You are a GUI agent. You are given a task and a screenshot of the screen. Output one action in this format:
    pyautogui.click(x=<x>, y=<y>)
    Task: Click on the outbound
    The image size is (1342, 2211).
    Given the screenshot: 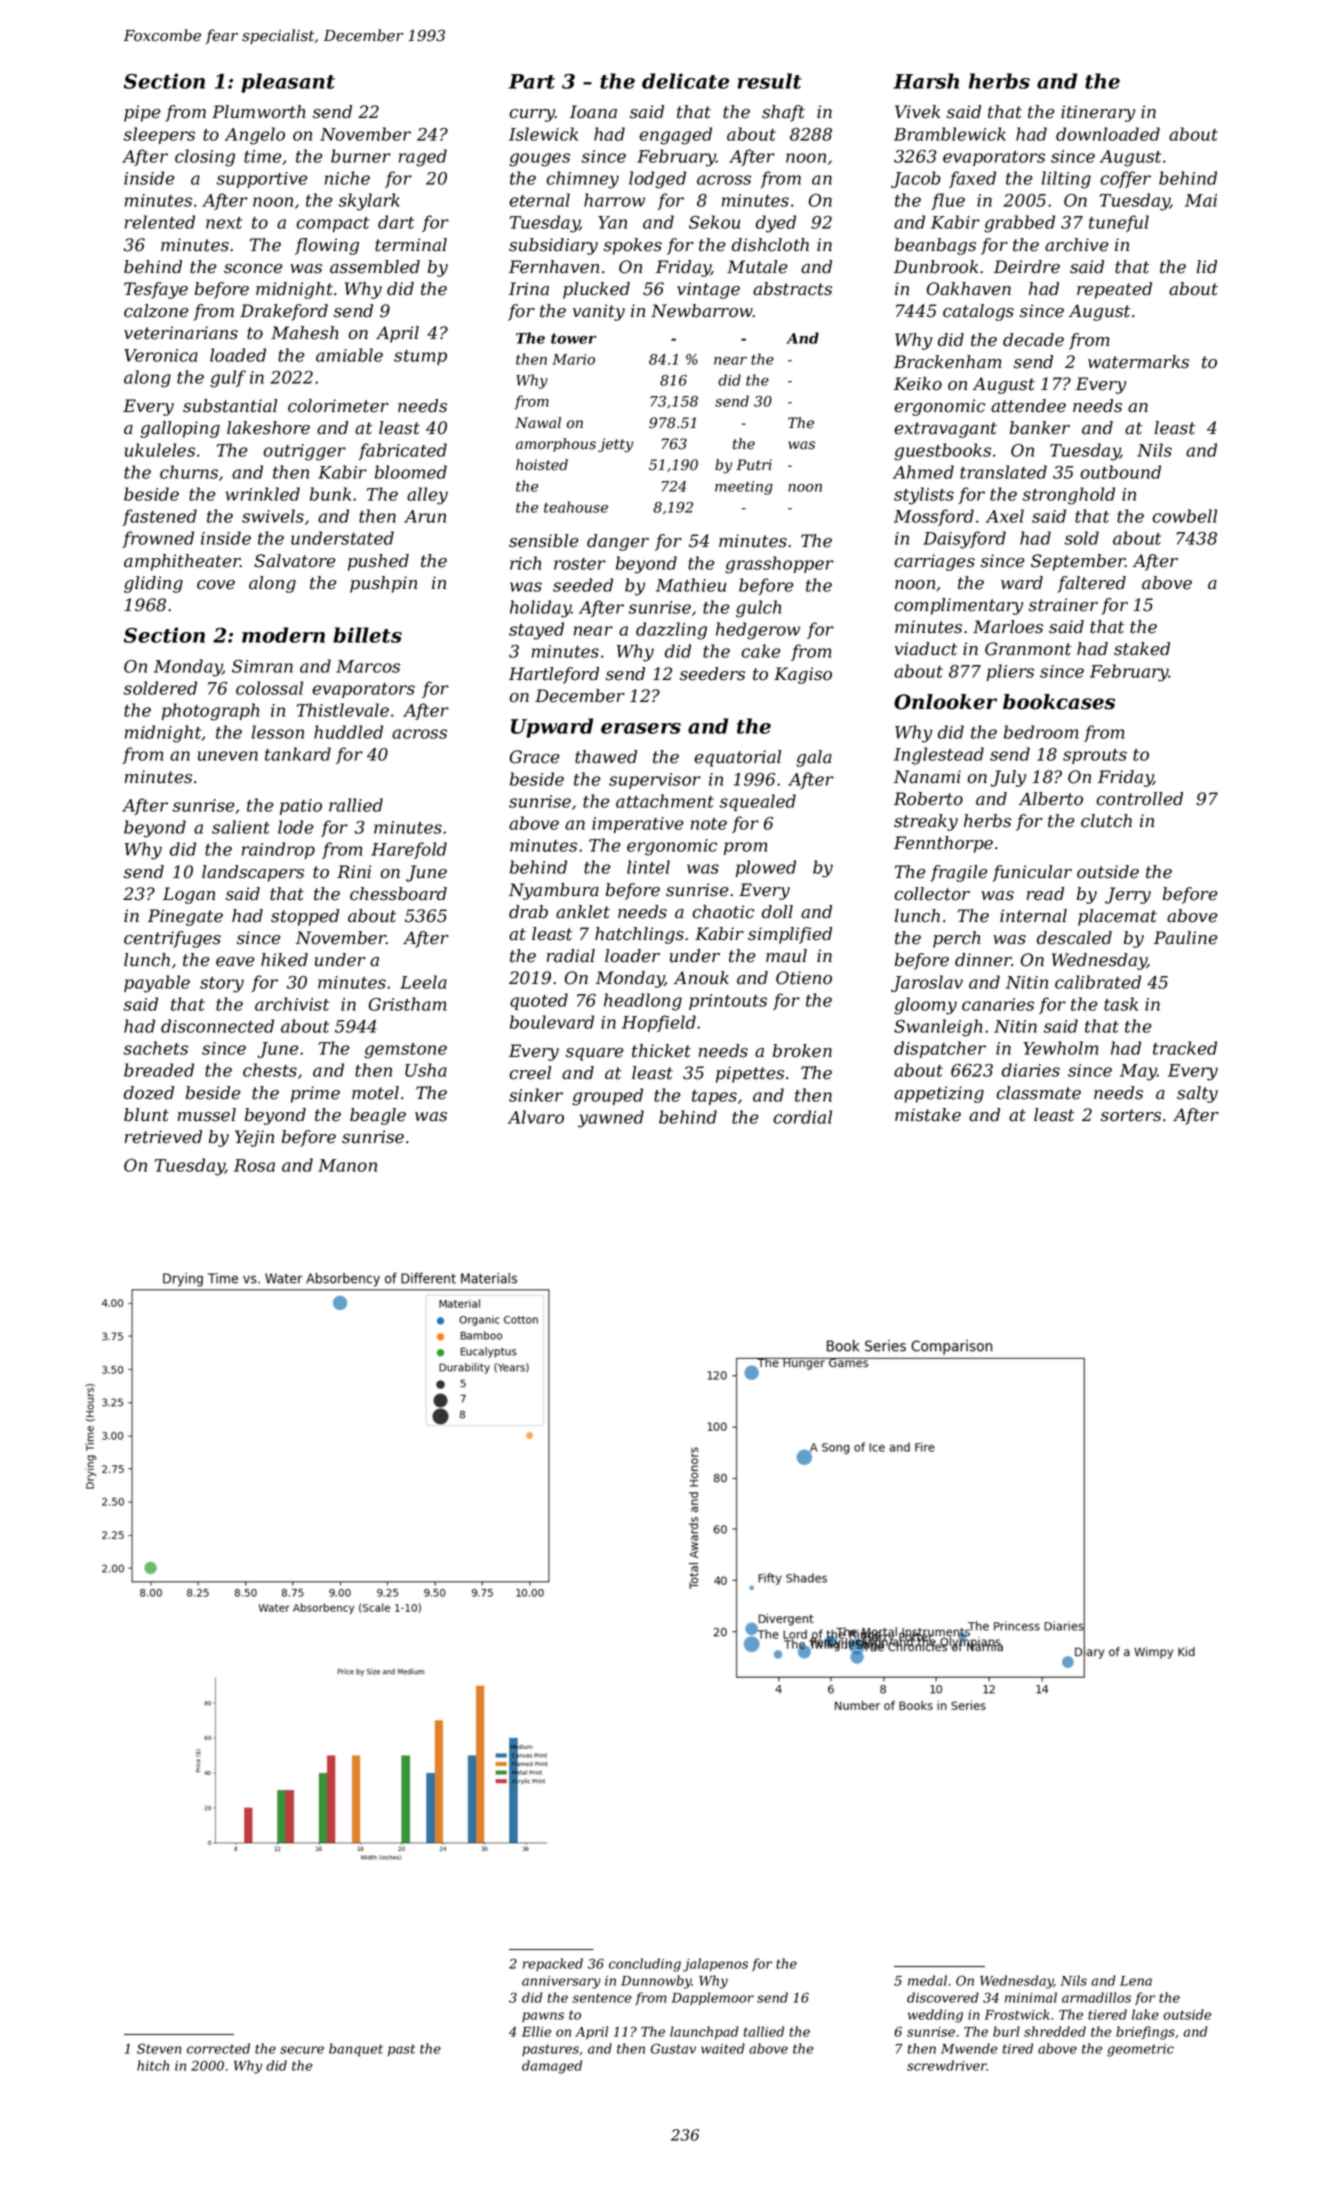 What is the action you would take?
    pyautogui.click(x=1120, y=472)
